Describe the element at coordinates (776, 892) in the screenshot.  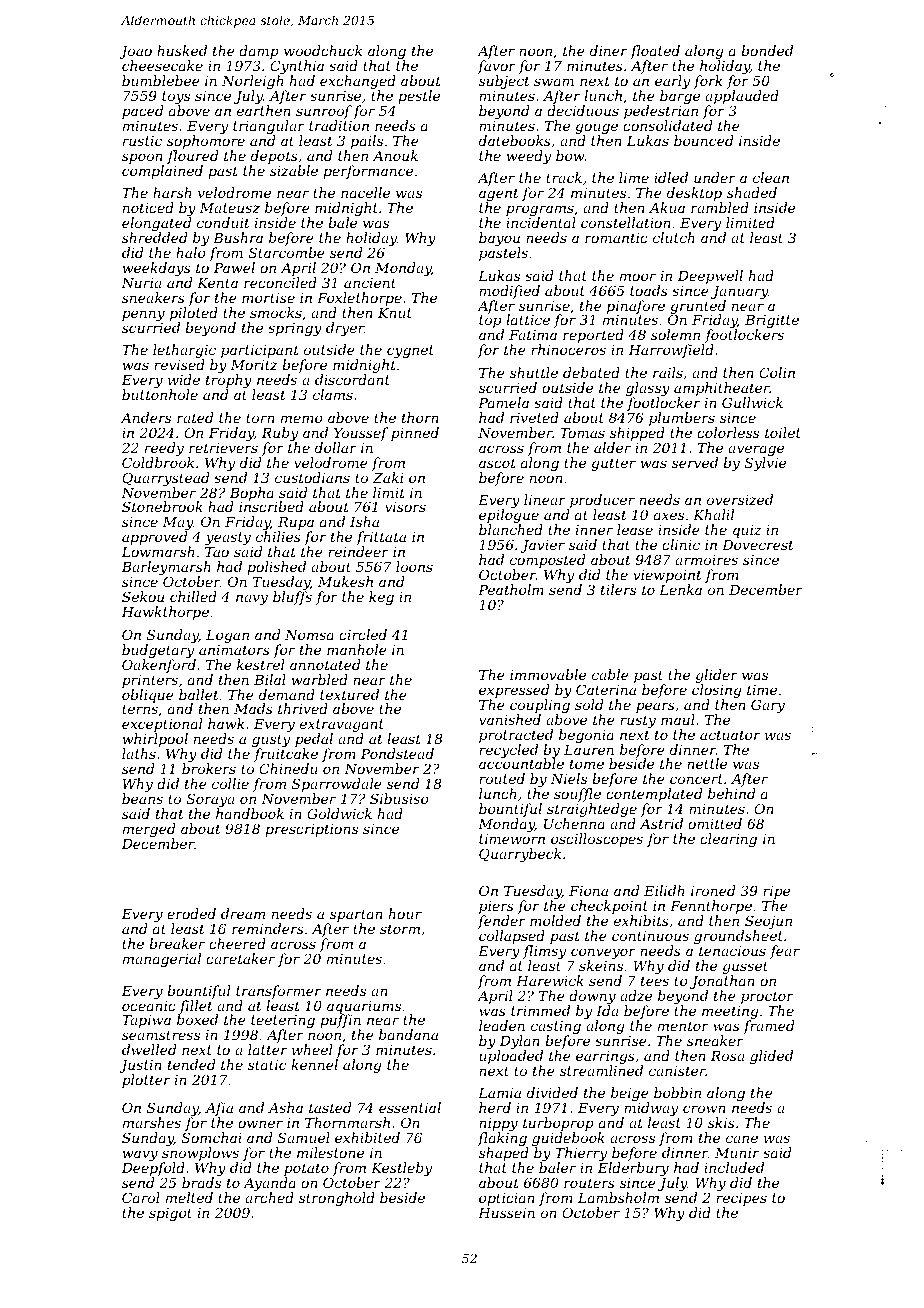
I see `ripe` at that location.
